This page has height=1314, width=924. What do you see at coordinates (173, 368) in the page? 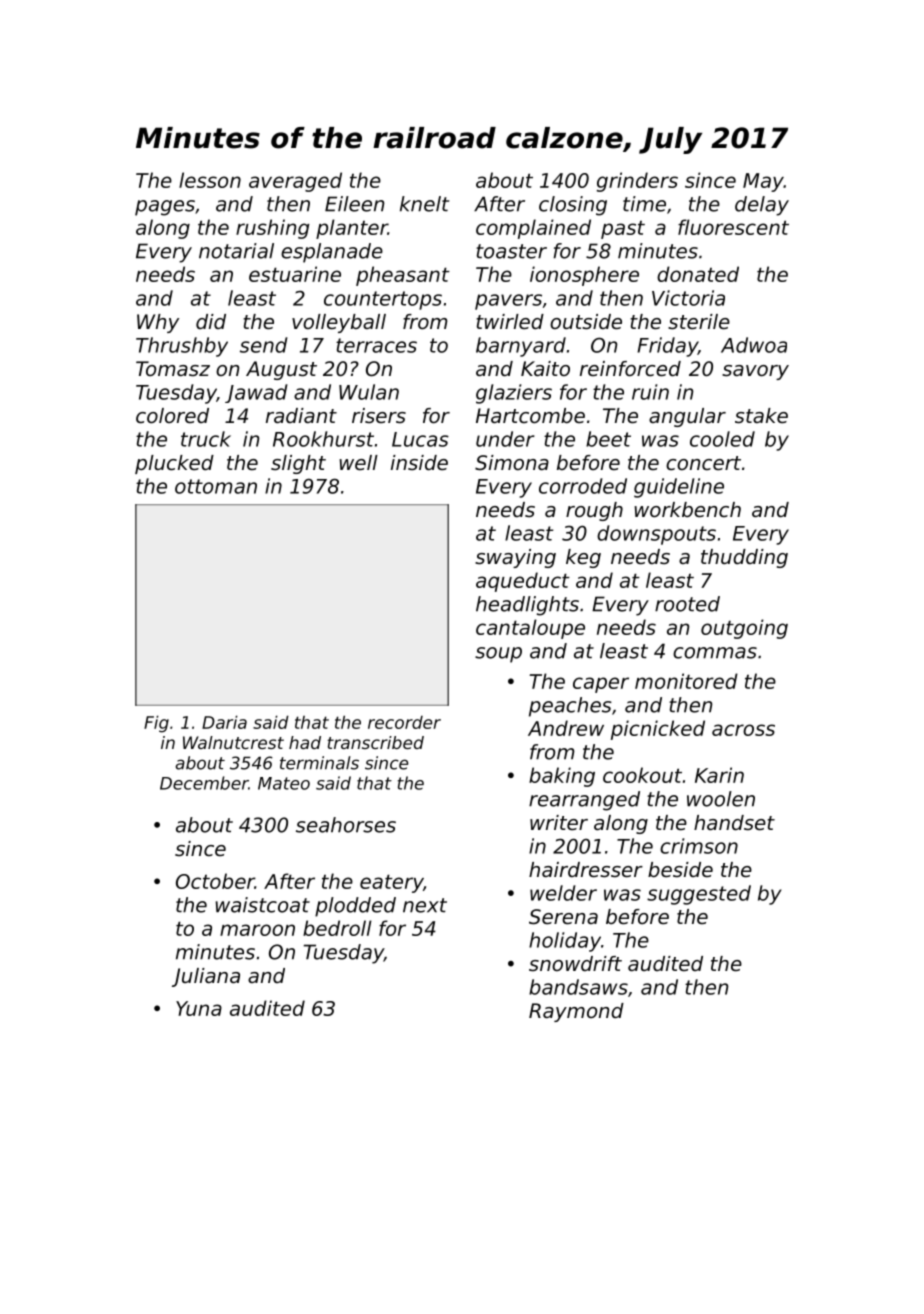
I see `Tomasz` at bounding box center [173, 368].
